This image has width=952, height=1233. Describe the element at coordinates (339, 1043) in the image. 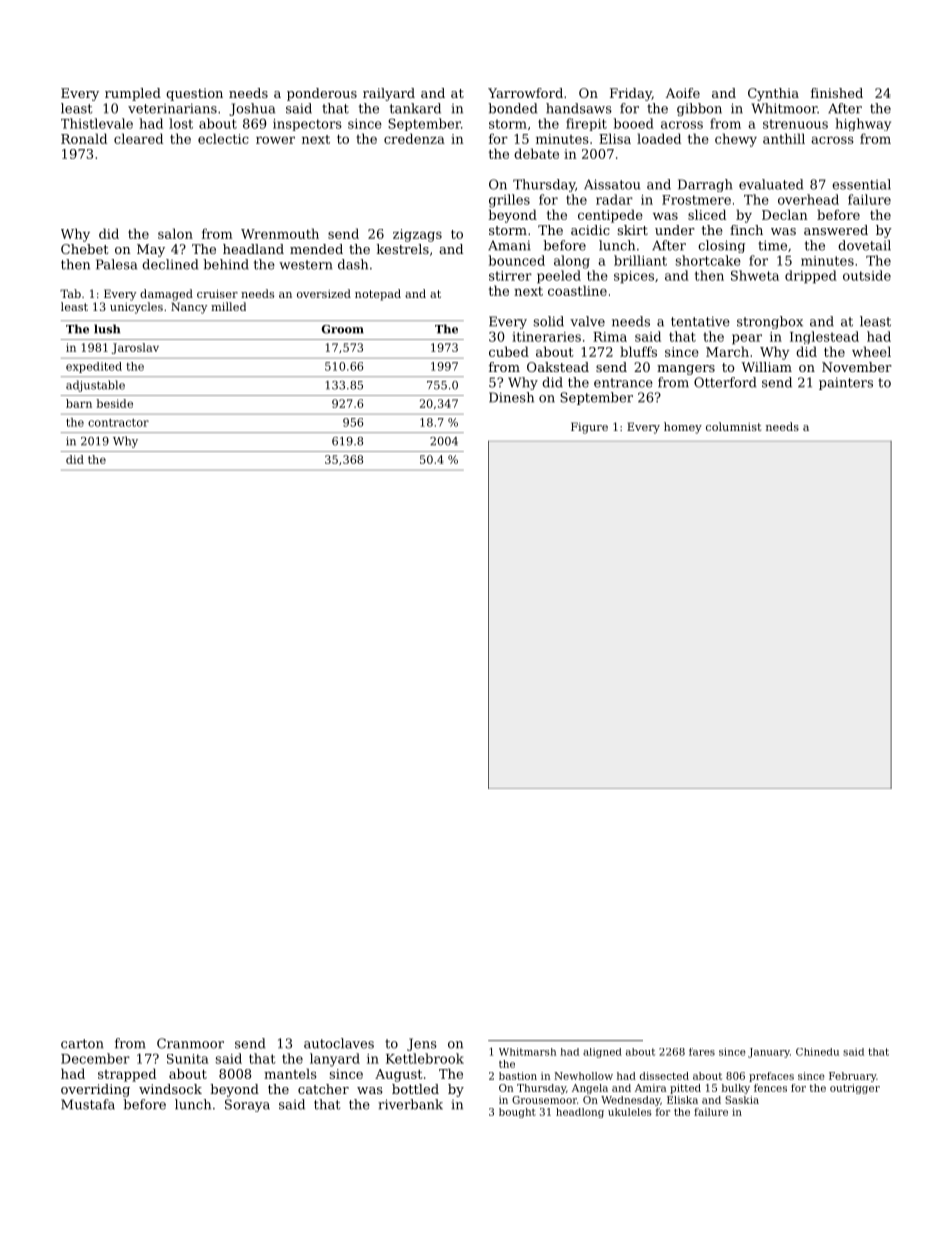

I see `autoclaves` at that location.
